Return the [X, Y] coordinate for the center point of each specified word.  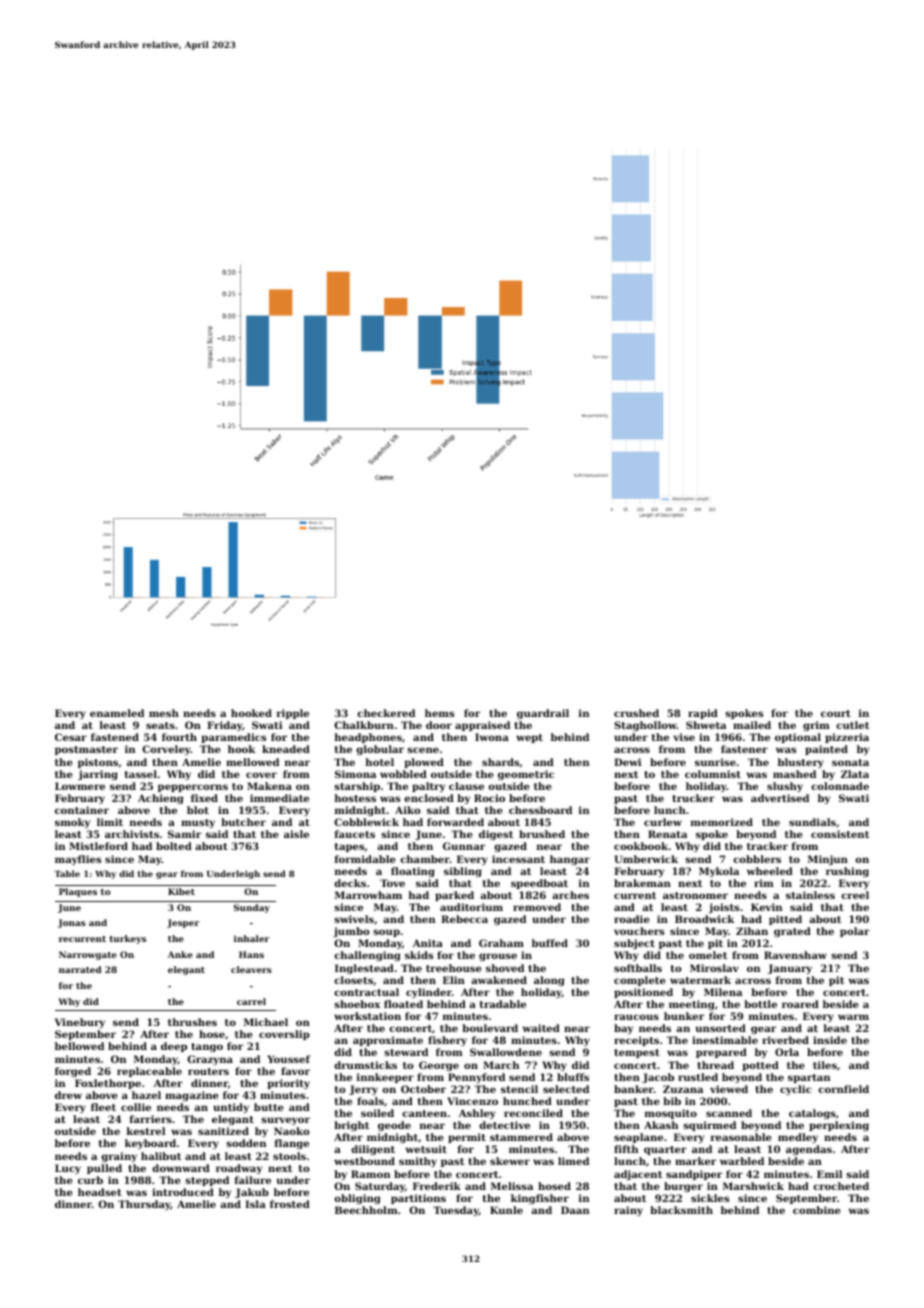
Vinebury [80, 1023]
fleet [103, 1107]
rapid [703, 714]
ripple [293, 714]
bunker [684, 1016]
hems [439, 713]
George [439, 1066]
